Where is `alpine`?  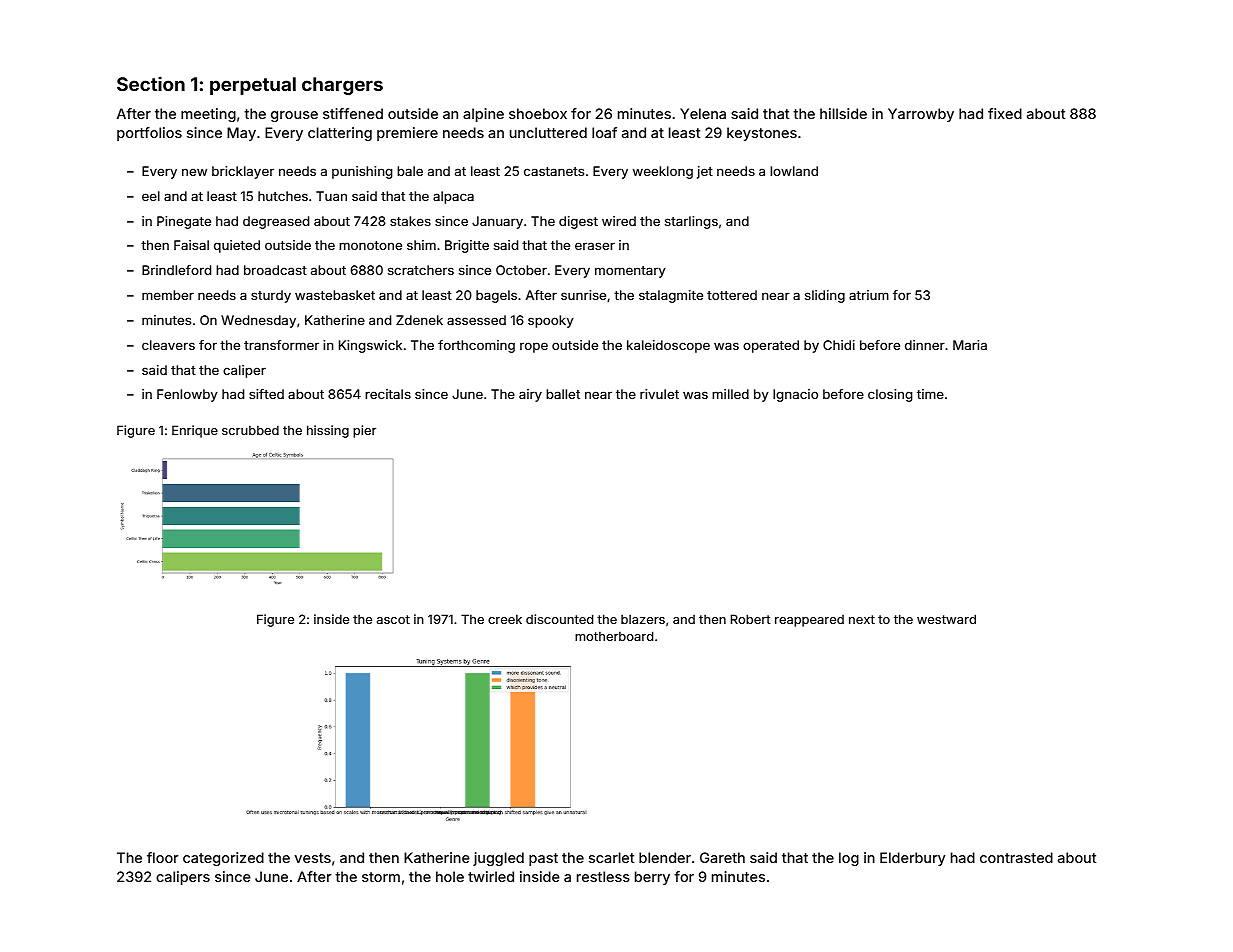
alpine is located at coordinates (483, 115).
